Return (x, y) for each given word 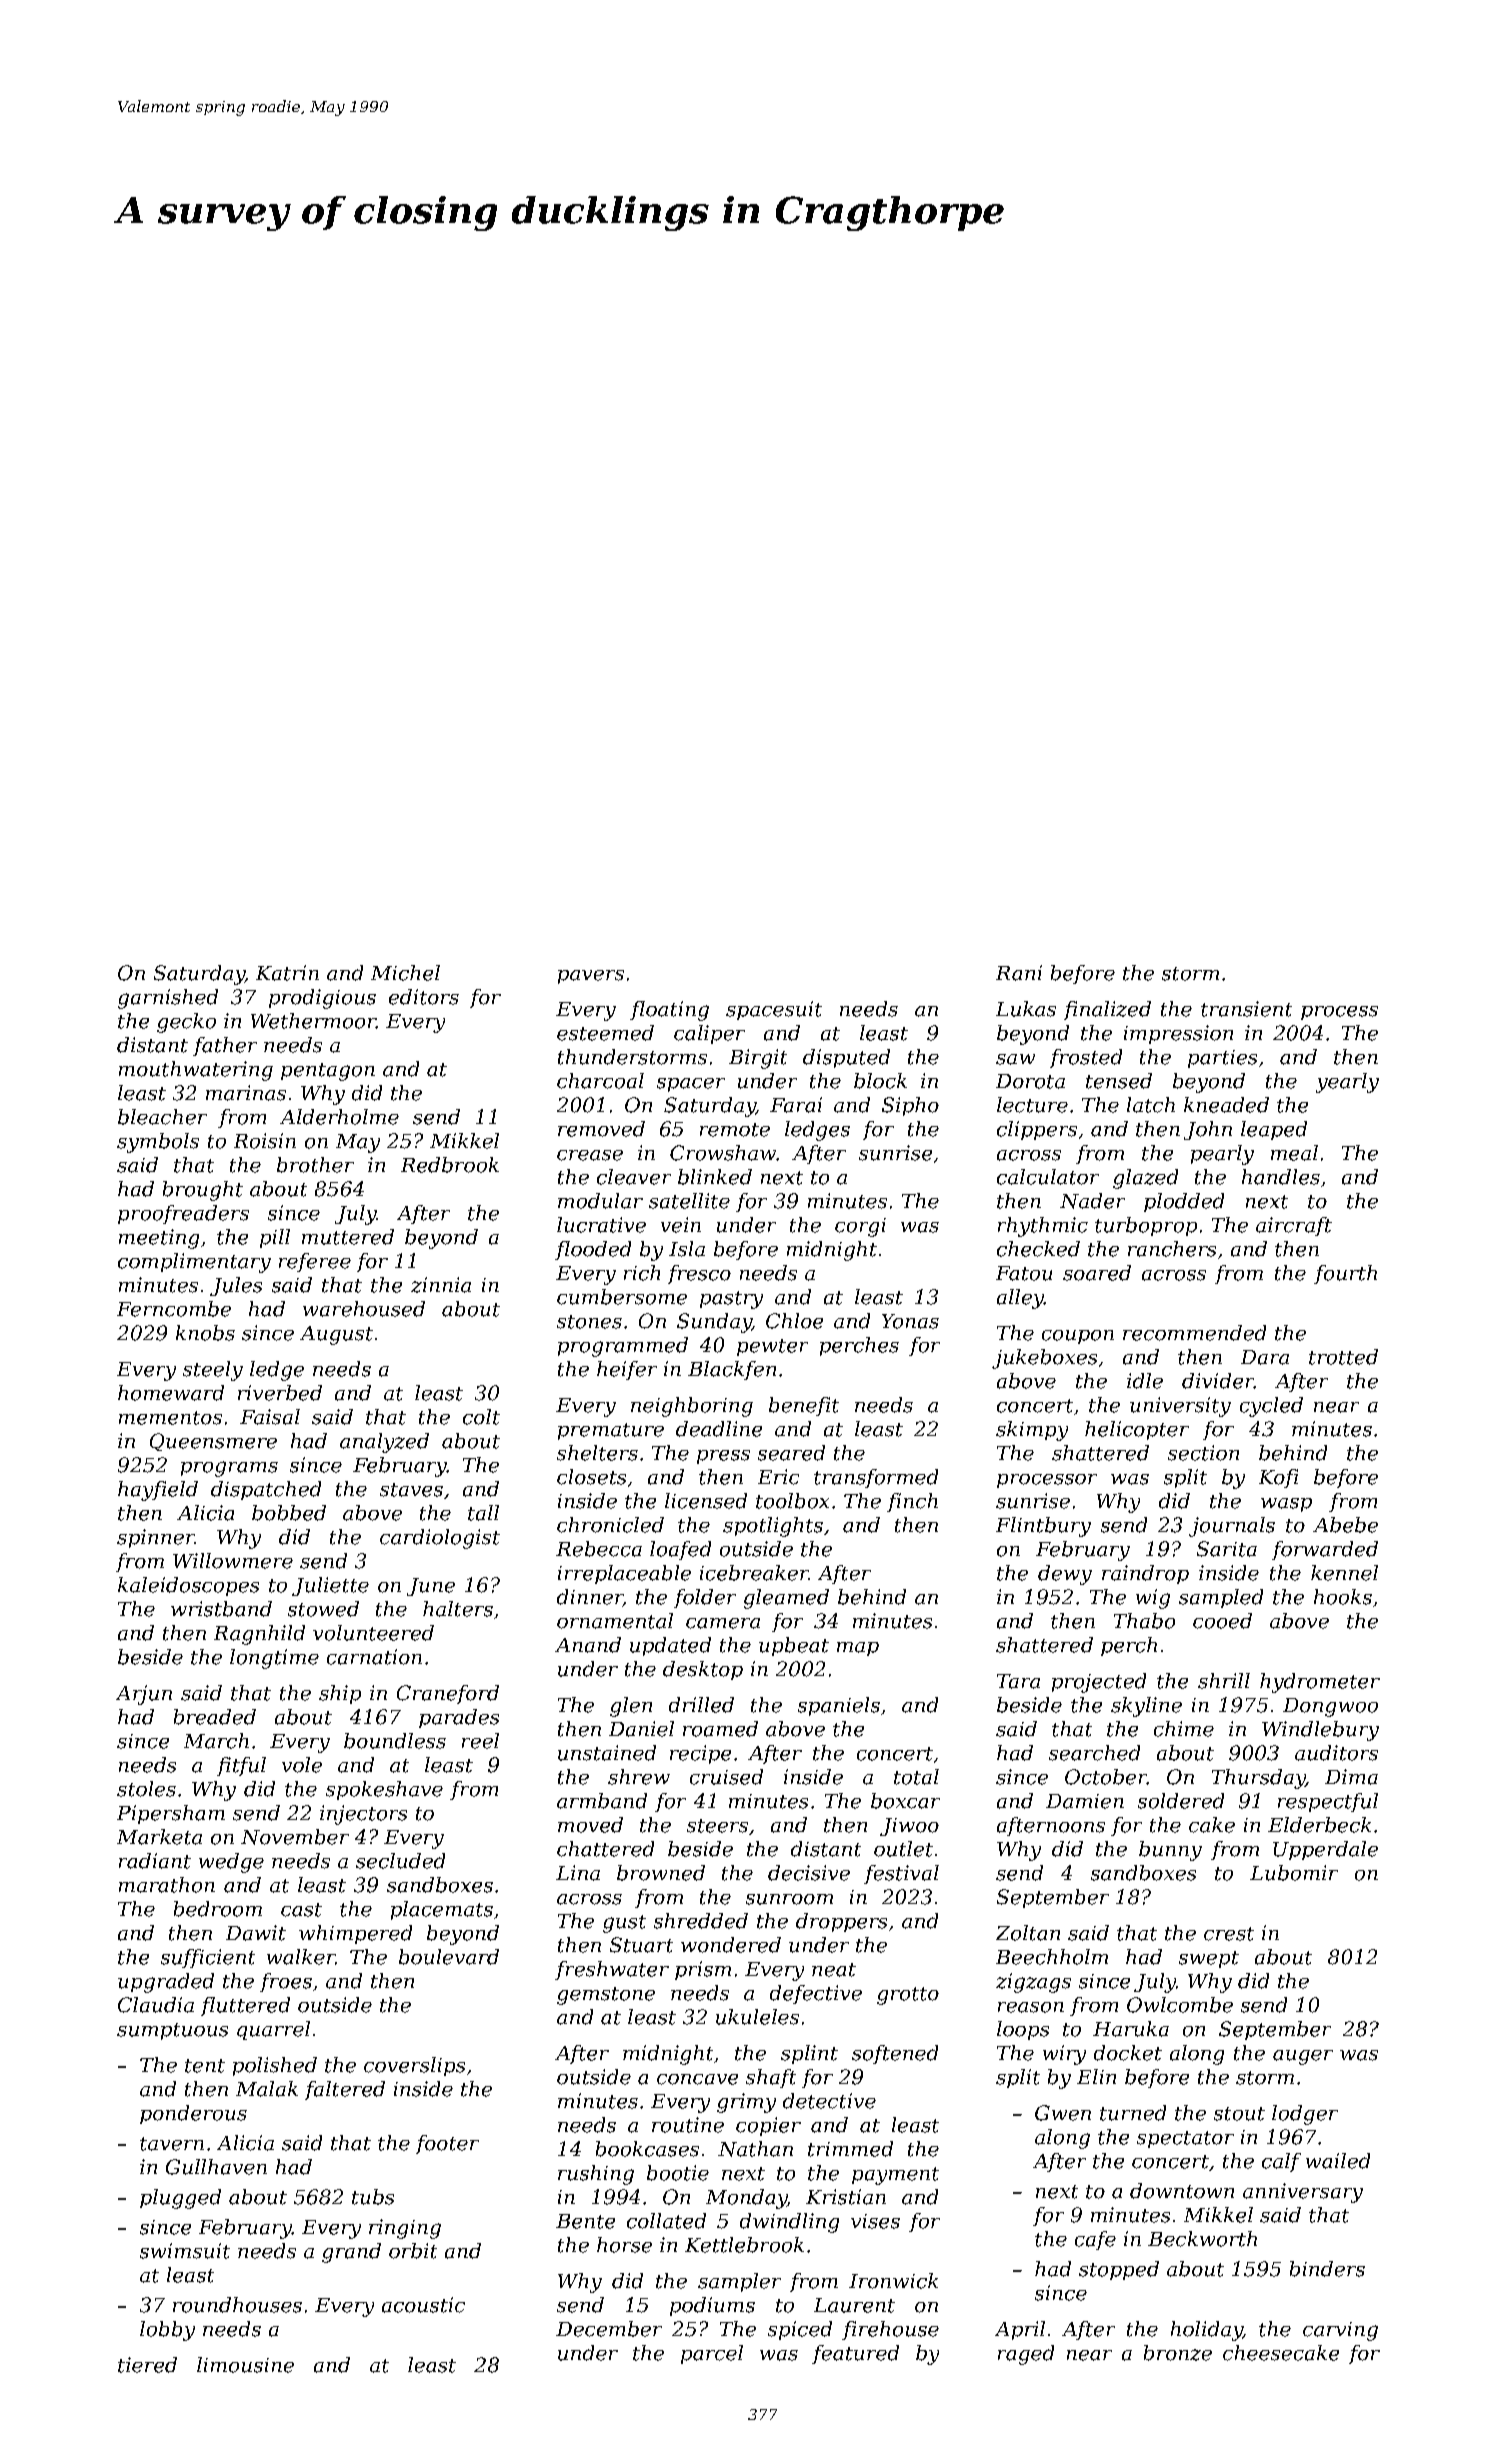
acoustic (423, 2305)
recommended (1194, 1333)
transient (1246, 1009)
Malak (267, 2089)
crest (1229, 1934)
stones (589, 1322)
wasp (1286, 1505)
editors (424, 997)
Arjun (144, 1695)
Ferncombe (174, 1309)
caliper (709, 1034)
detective (829, 2101)
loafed (680, 1550)
